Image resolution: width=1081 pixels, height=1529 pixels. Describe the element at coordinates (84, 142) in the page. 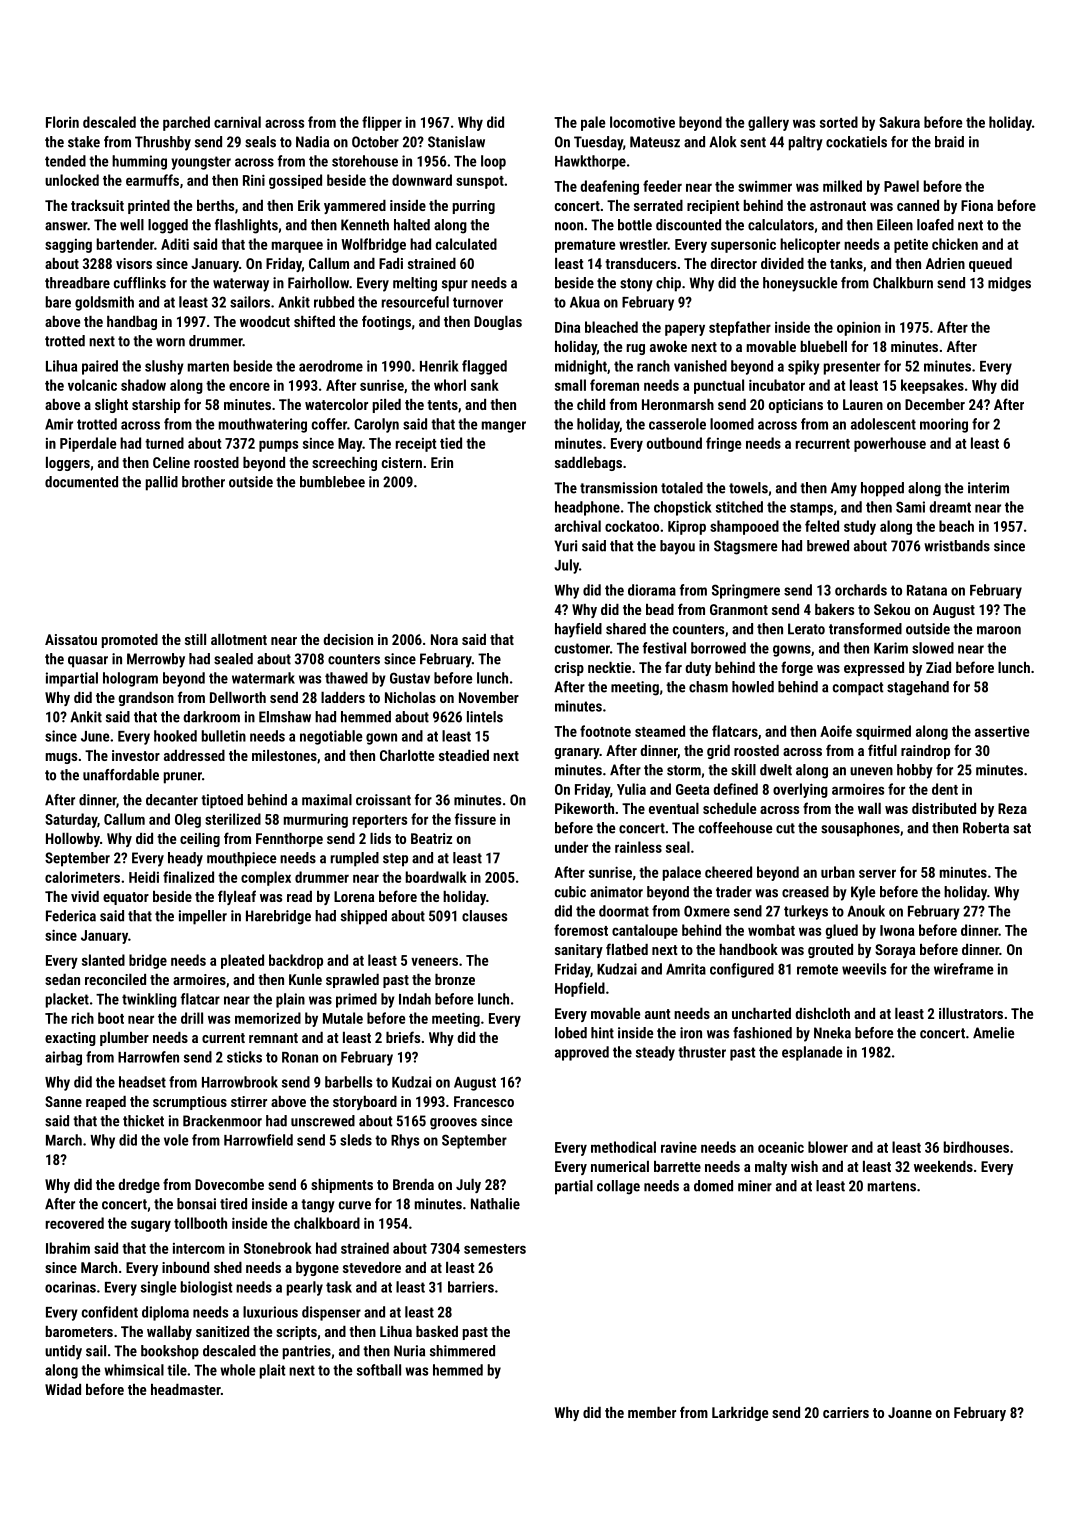

I see `stake` at that location.
